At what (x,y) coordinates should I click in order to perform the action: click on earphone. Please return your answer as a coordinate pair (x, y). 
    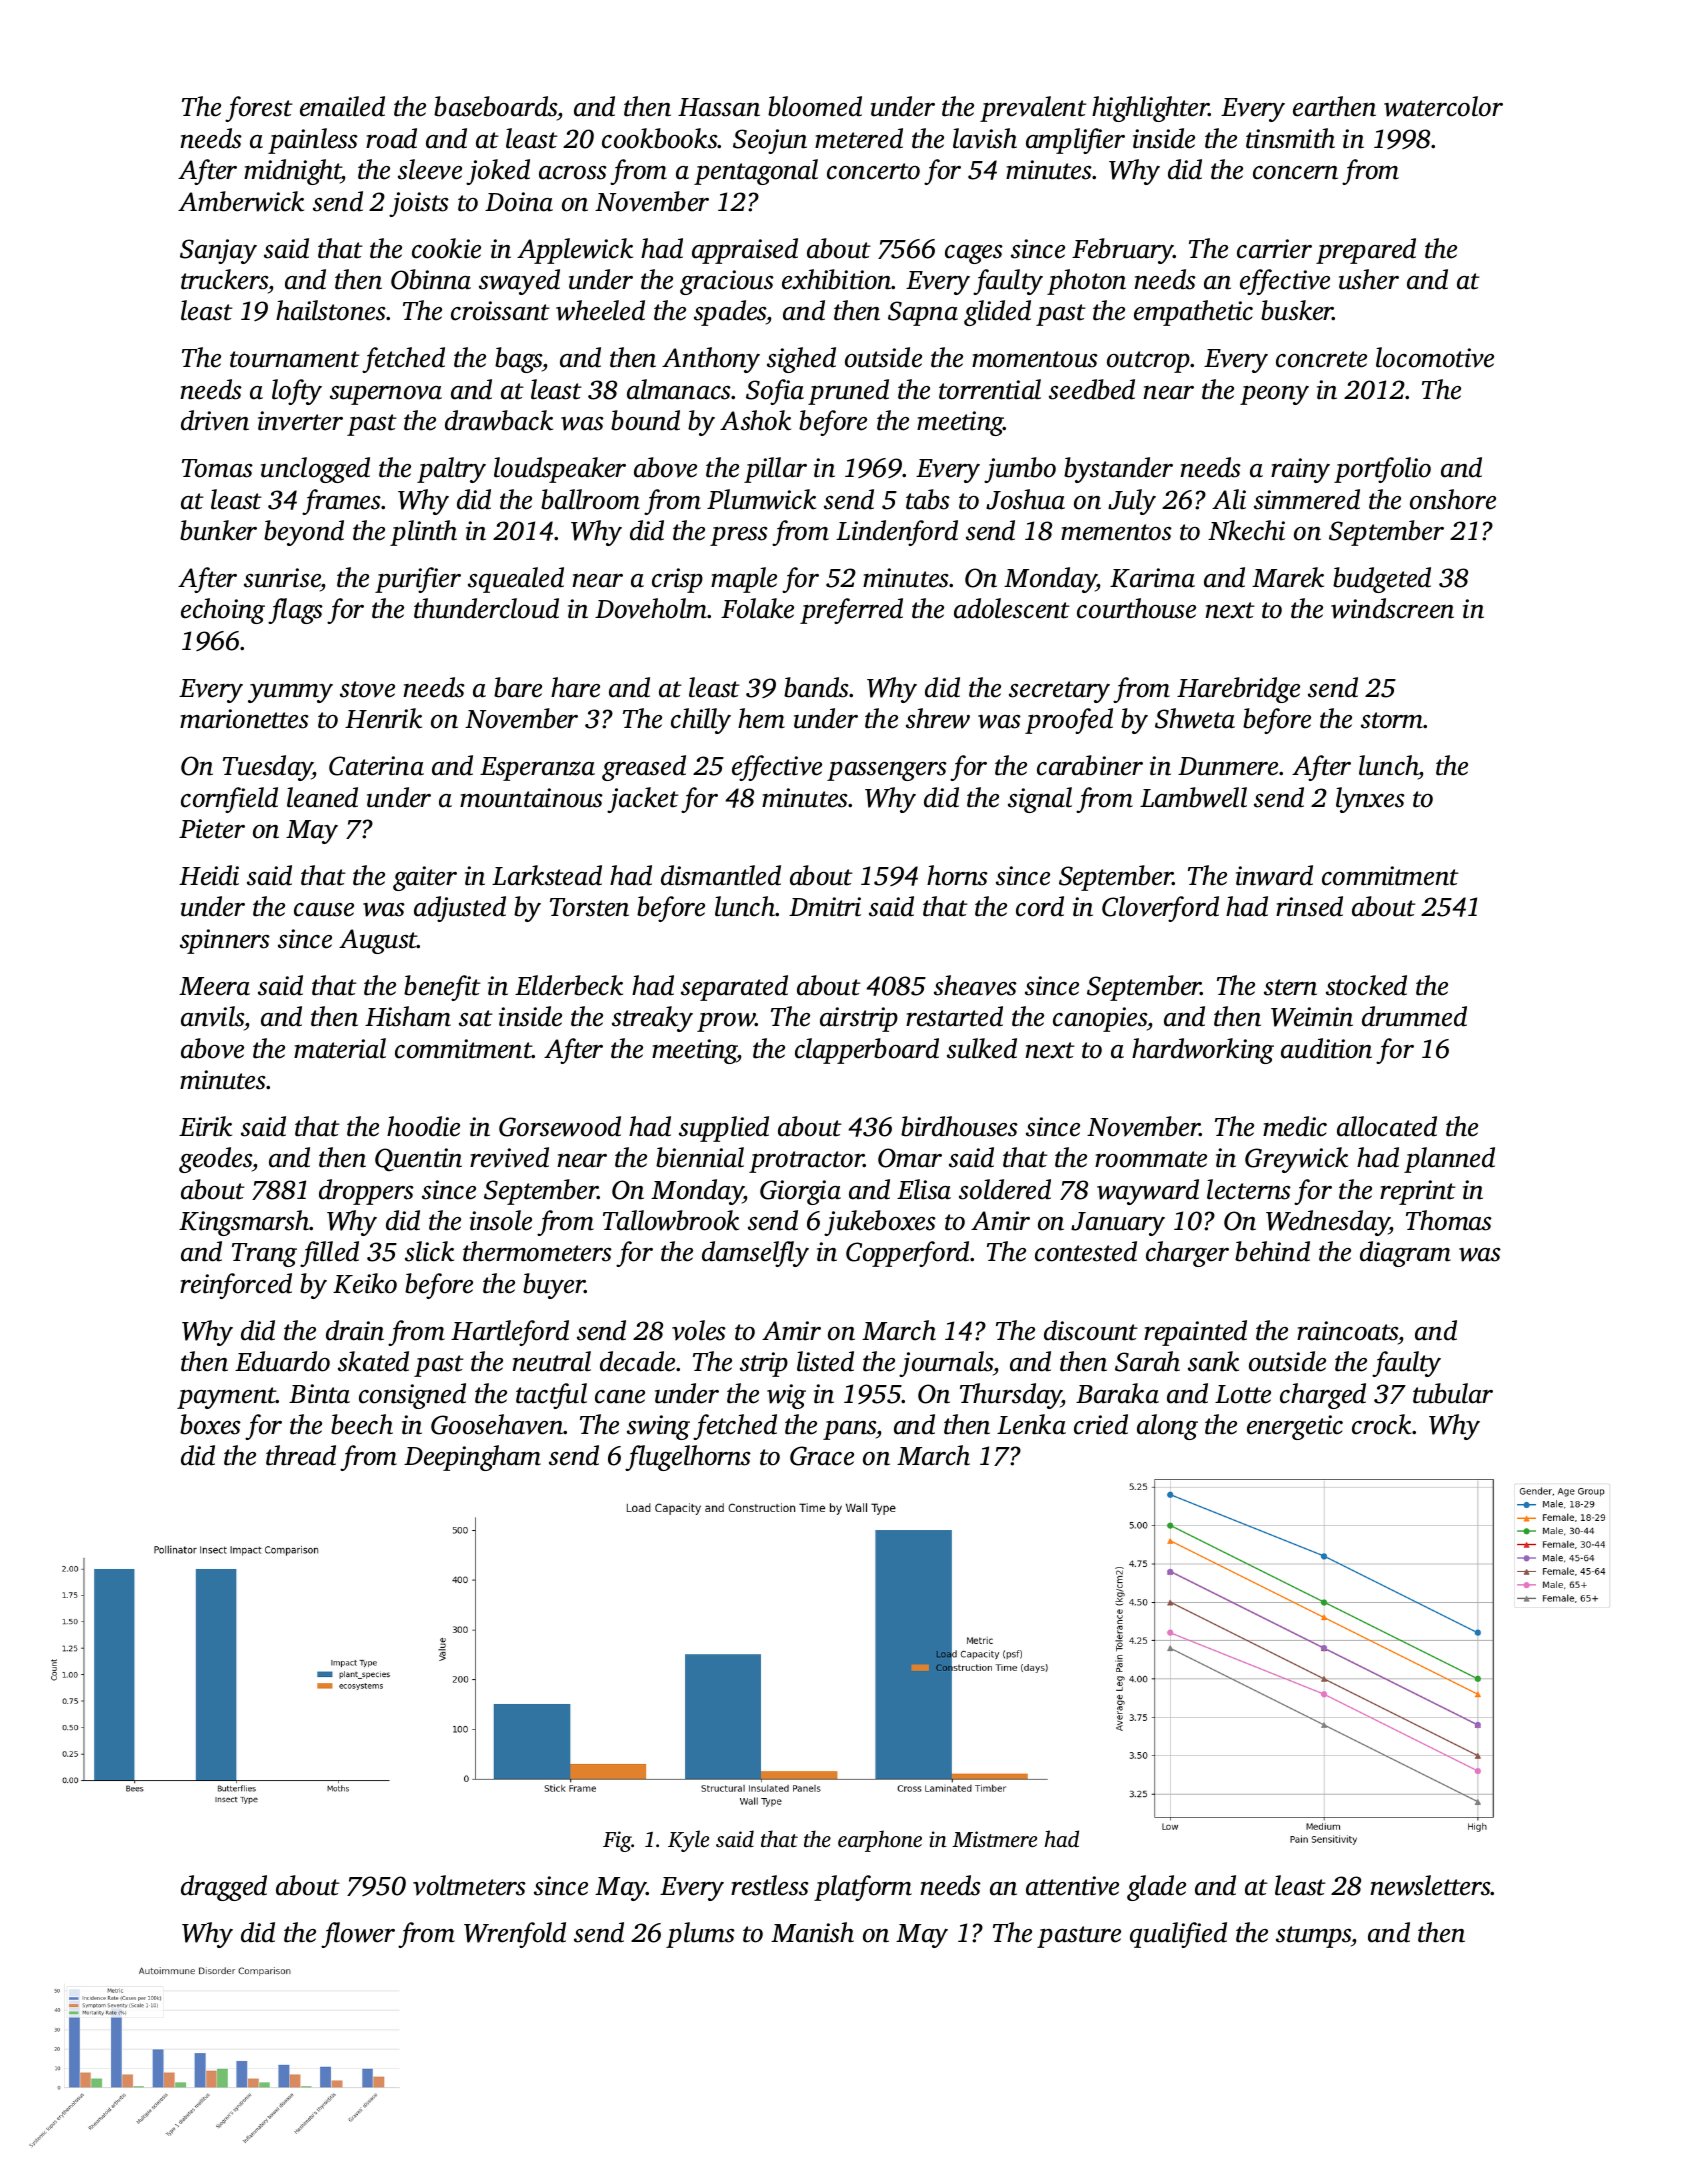
    Looking at the image, I should click on (880, 1841).
